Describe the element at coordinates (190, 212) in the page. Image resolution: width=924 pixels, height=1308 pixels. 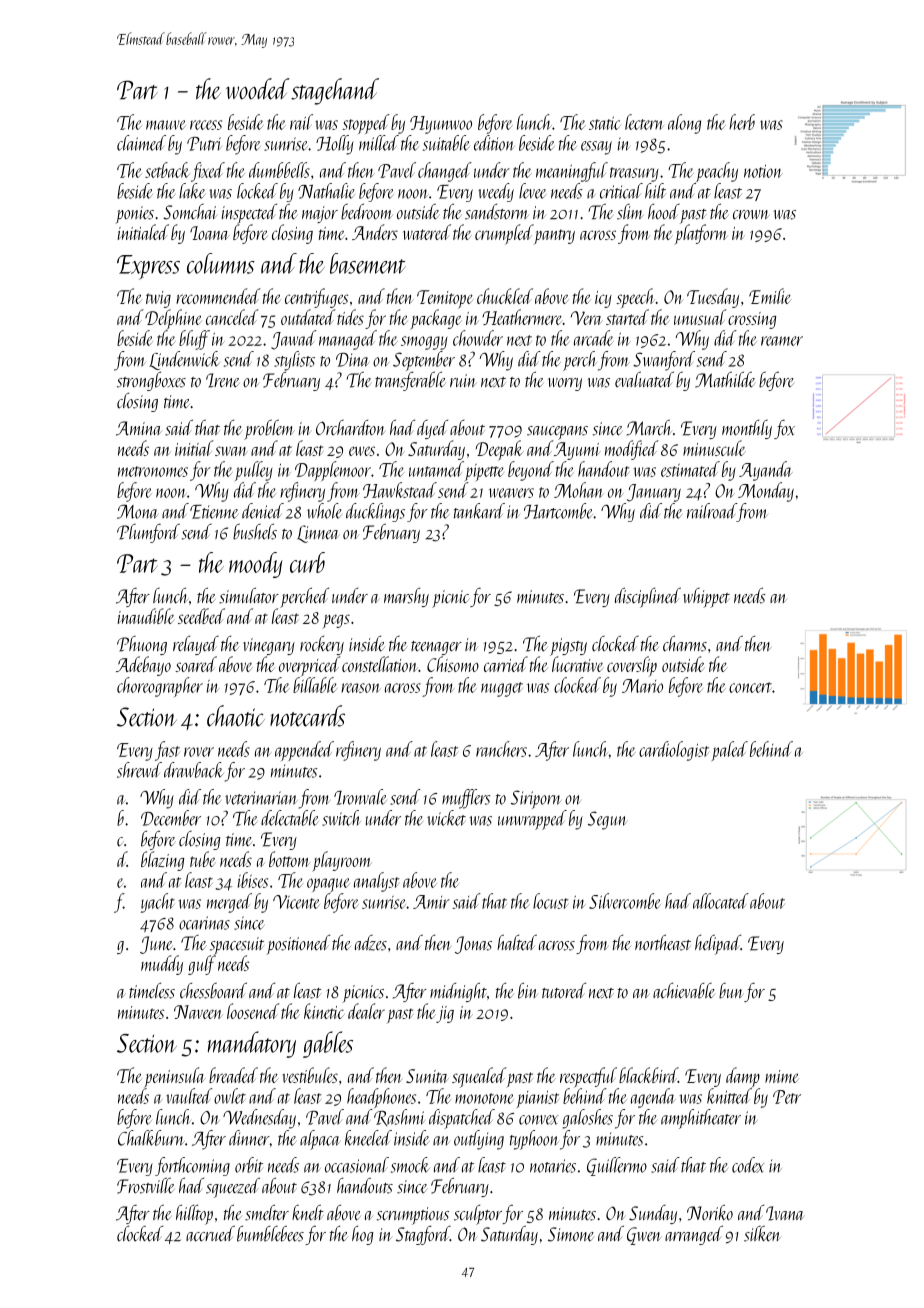
I see `Somchai` at that location.
